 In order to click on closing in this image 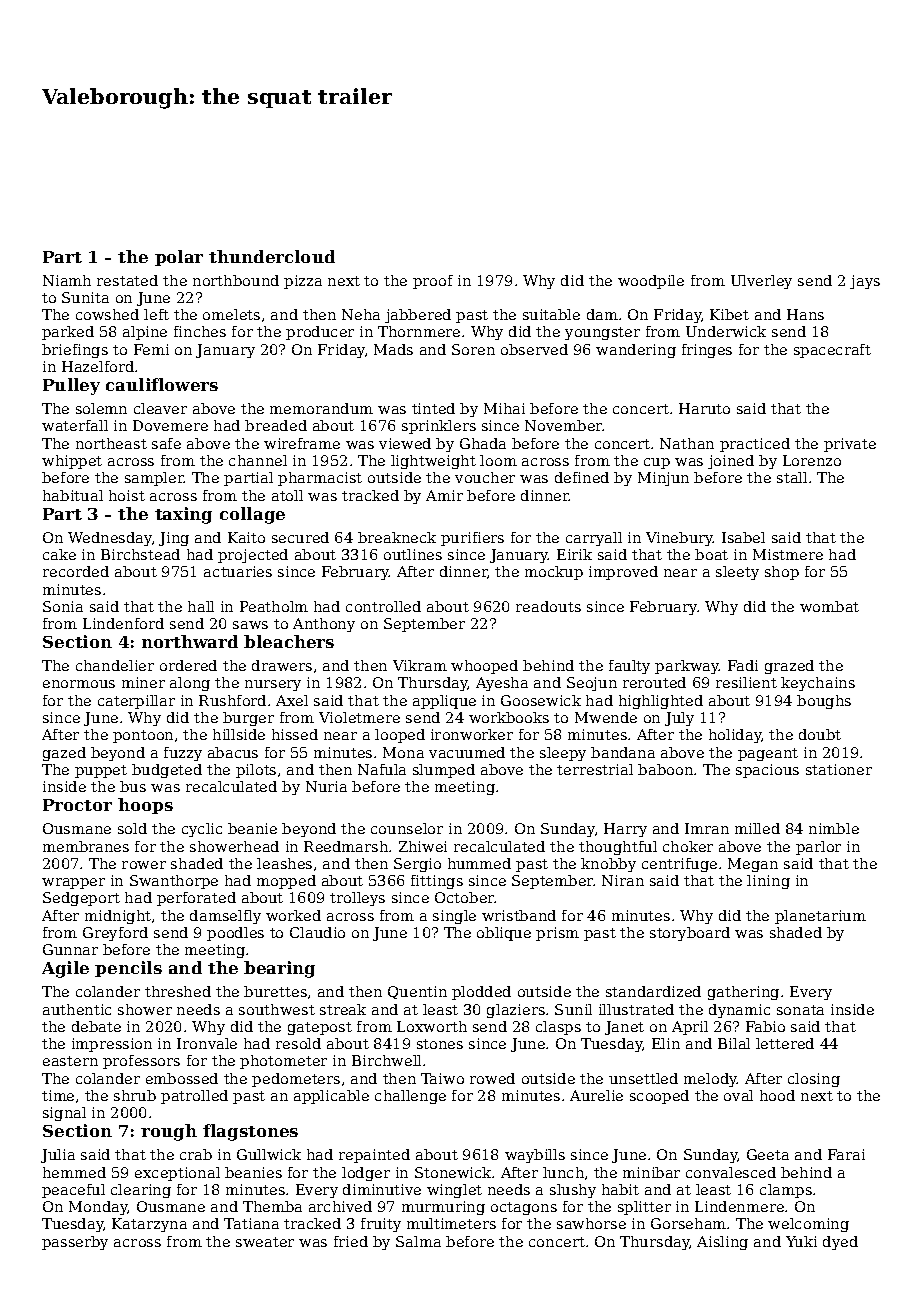, I will do `click(814, 1080)`.
